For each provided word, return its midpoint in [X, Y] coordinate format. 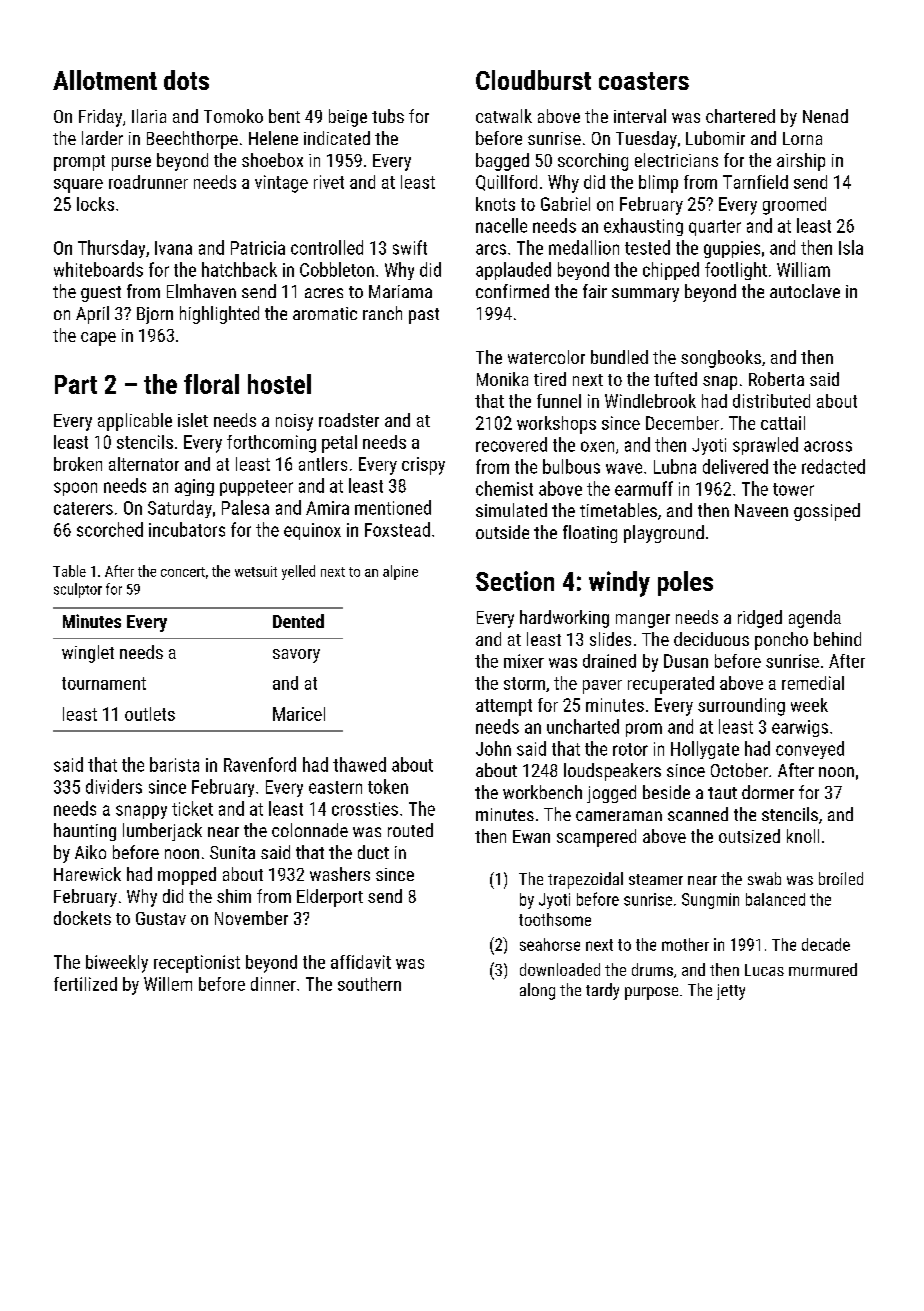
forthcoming [271, 444]
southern [369, 984]
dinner [273, 984]
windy [619, 584]
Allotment [105, 80]
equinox [312, 531]
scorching [593, 162]
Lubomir [715, 138]
